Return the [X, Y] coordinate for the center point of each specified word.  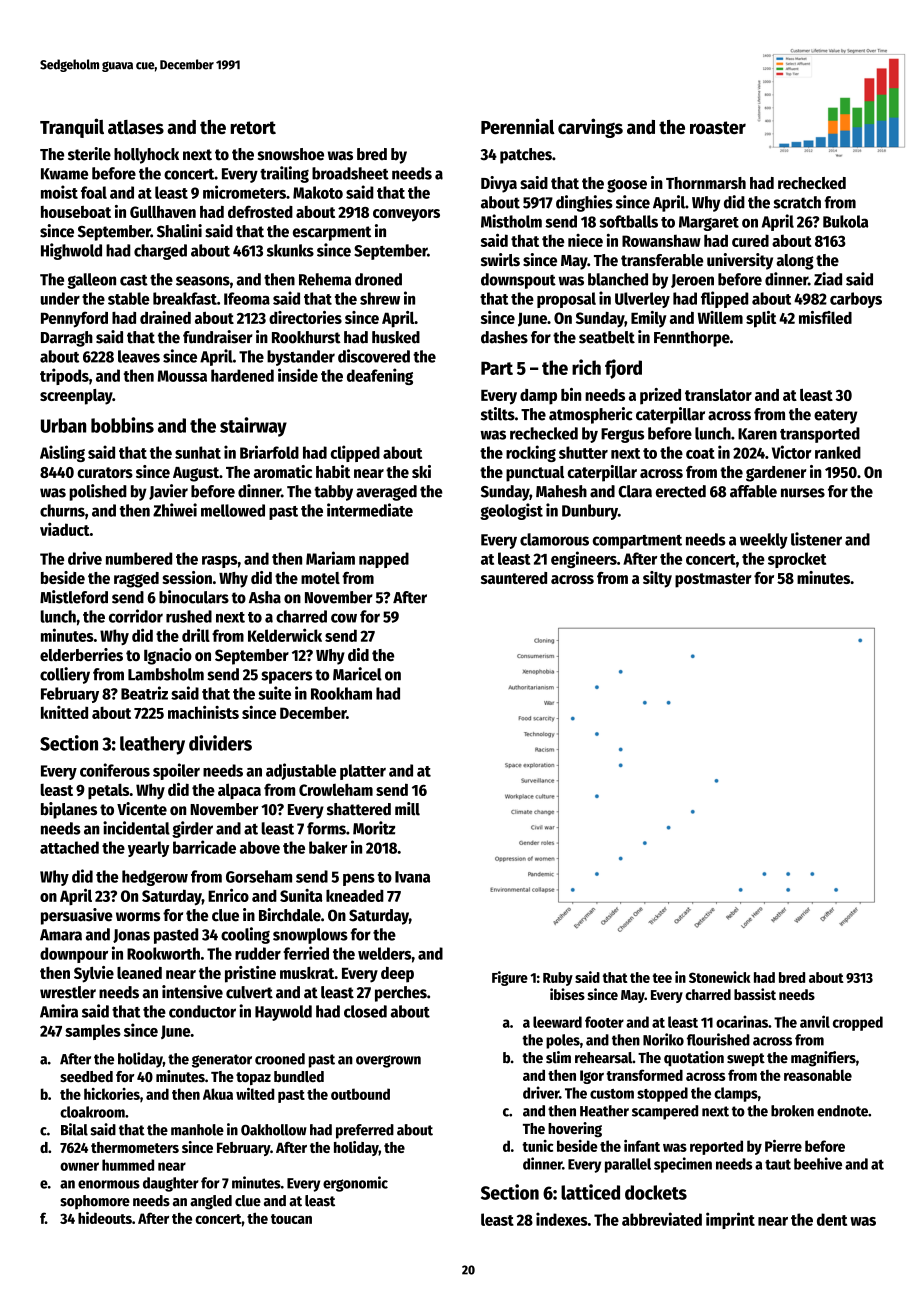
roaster [718, 127]
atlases [136, 127]
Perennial [518, 126]
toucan [291, 1219]
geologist [511, 511]
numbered [139, 558]
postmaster [713, 580]
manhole [197, 1130]
